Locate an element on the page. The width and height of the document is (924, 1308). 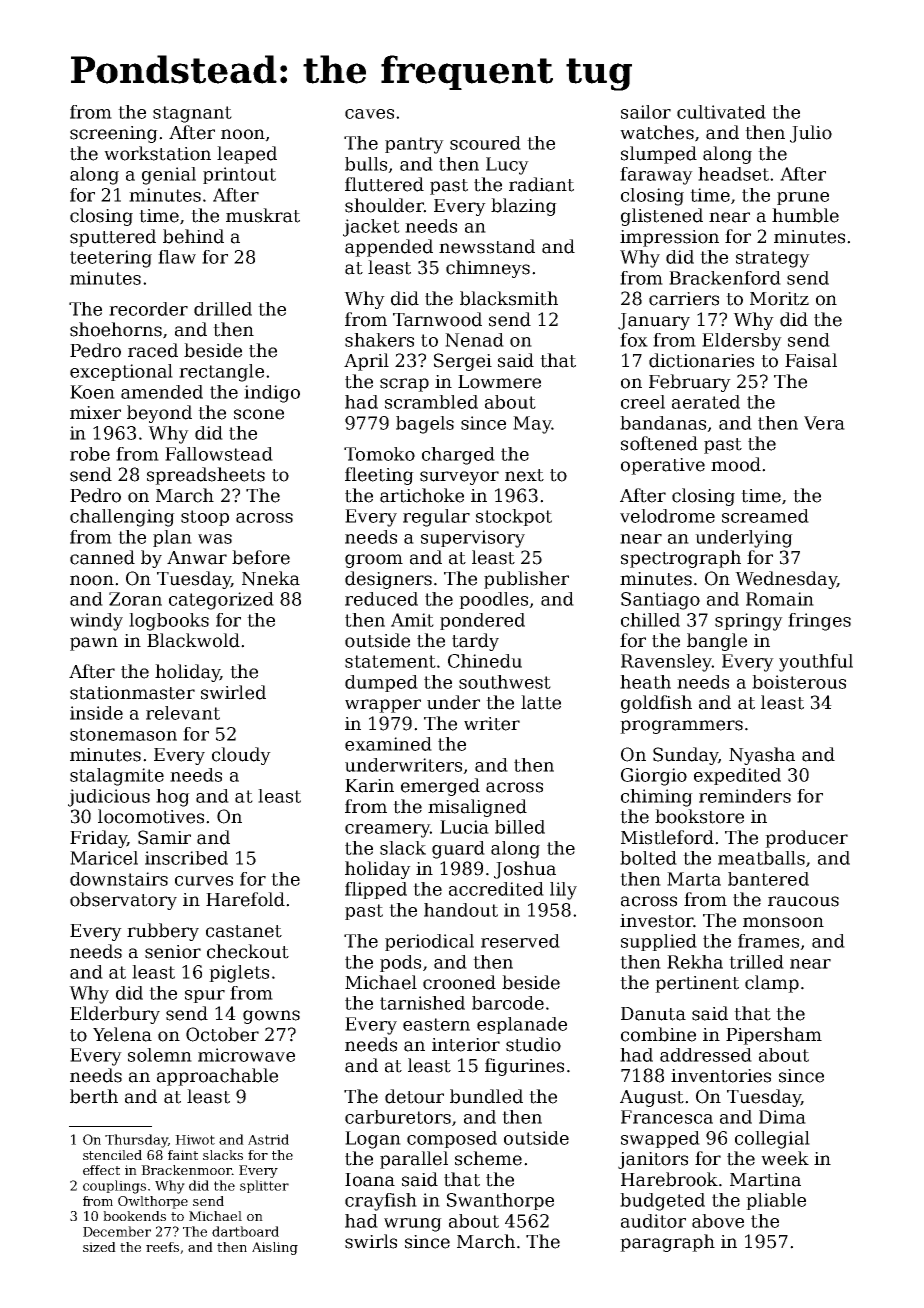
Elderbury is located at coordinates (115, 1015).
